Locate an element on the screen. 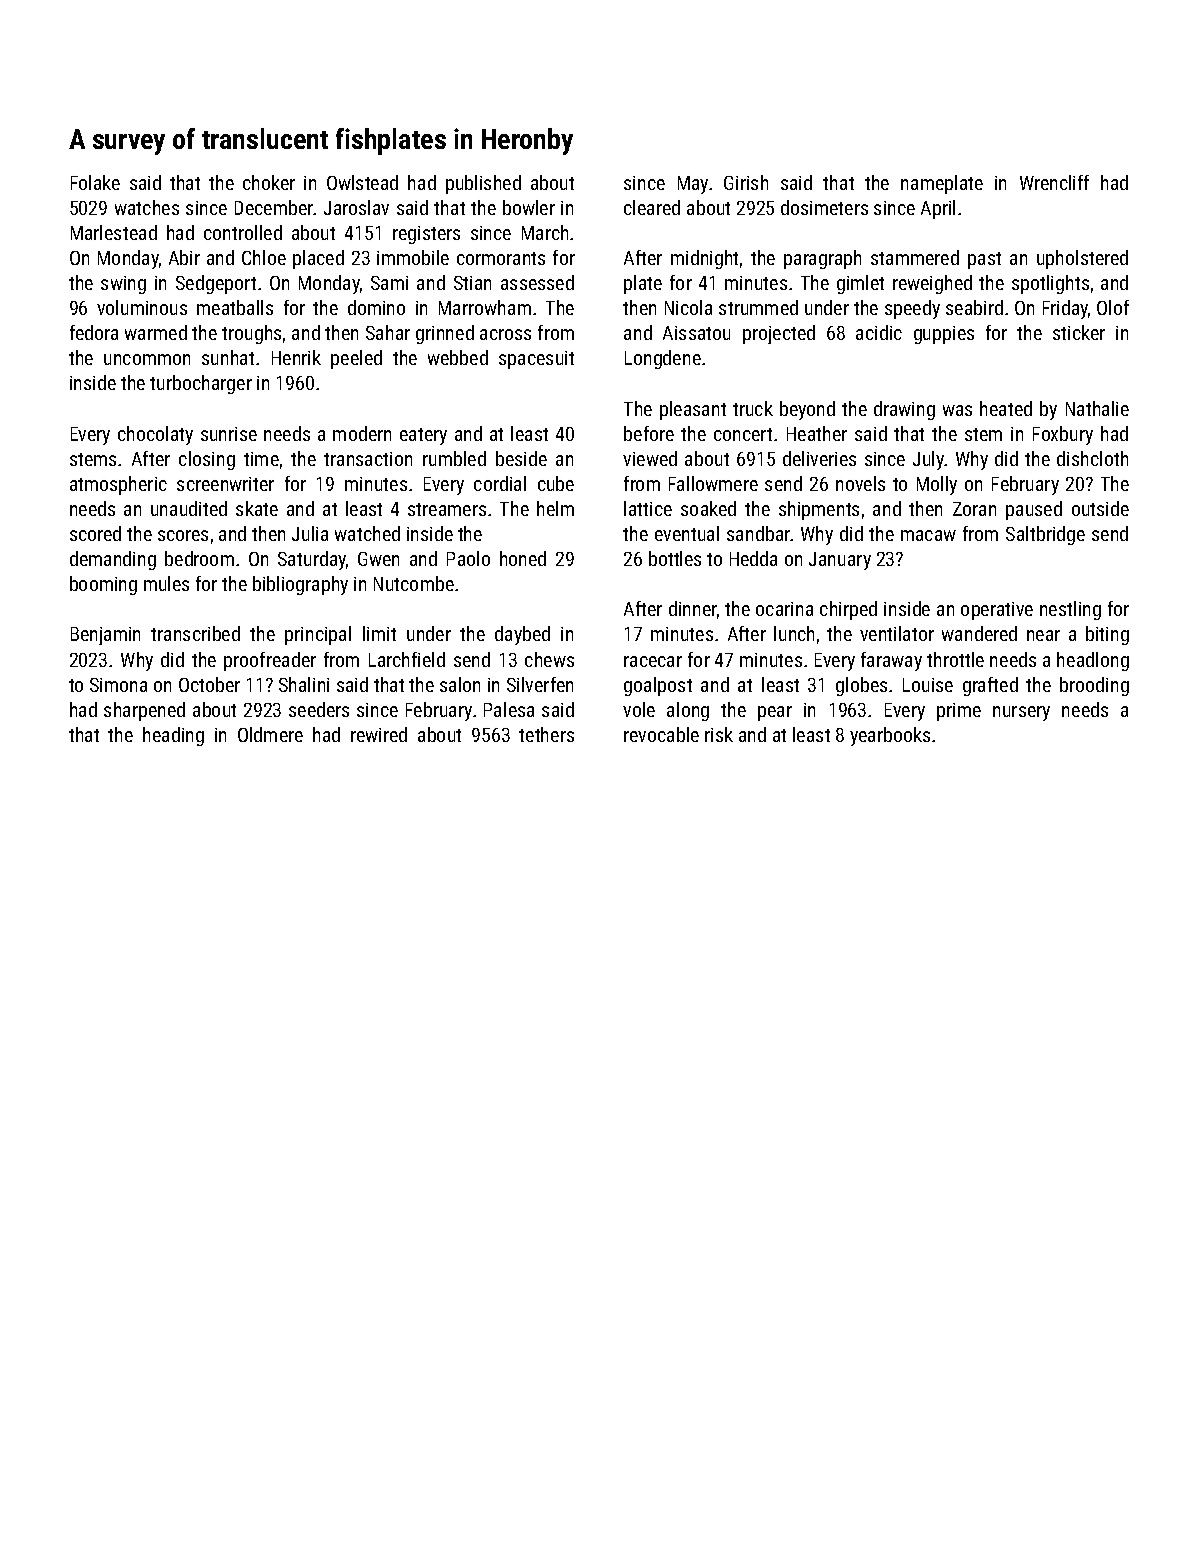 The height and width of the screenshot is (1552, 1199). July is located at coordinates (929, 460).
